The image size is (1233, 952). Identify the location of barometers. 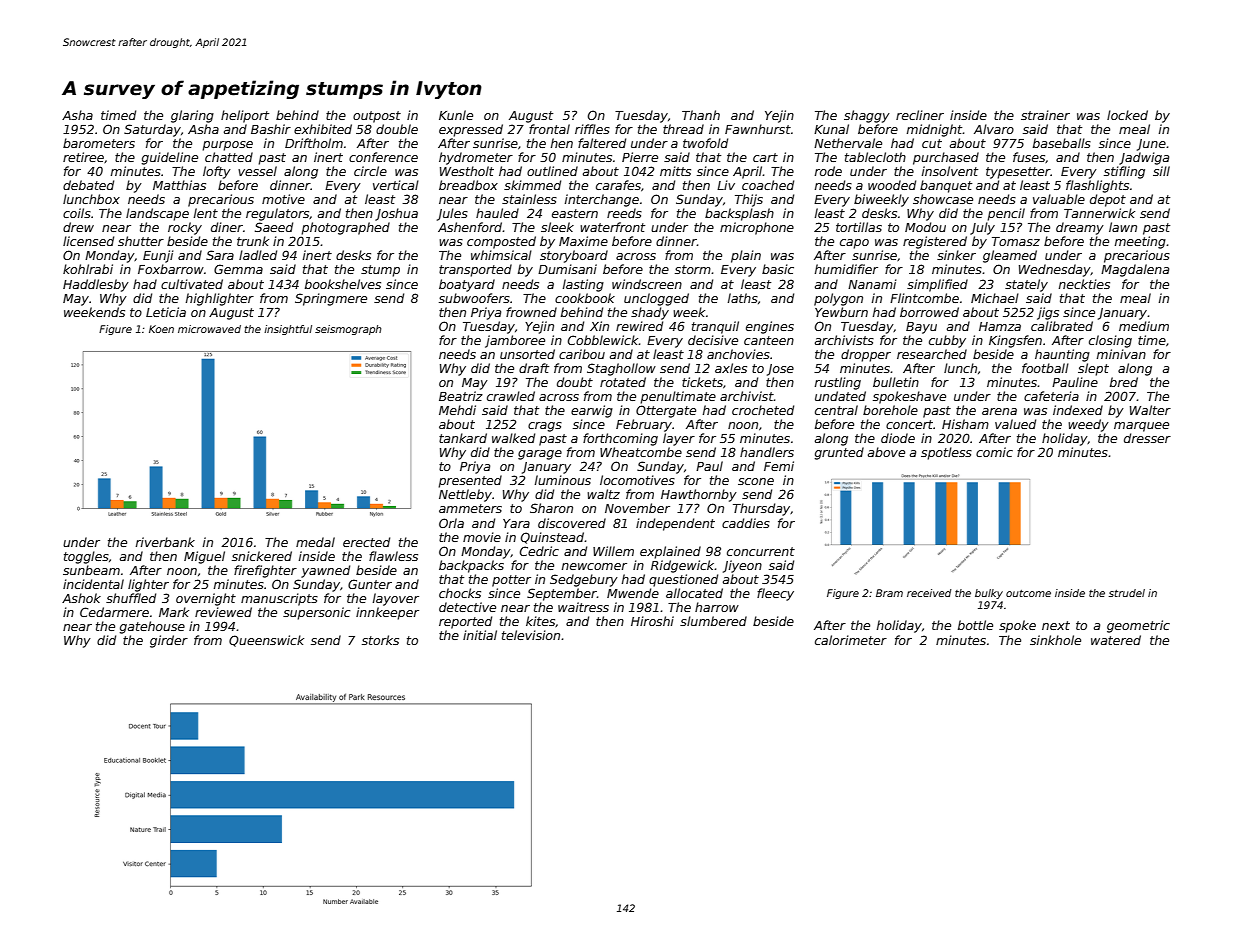
(99, 143).
